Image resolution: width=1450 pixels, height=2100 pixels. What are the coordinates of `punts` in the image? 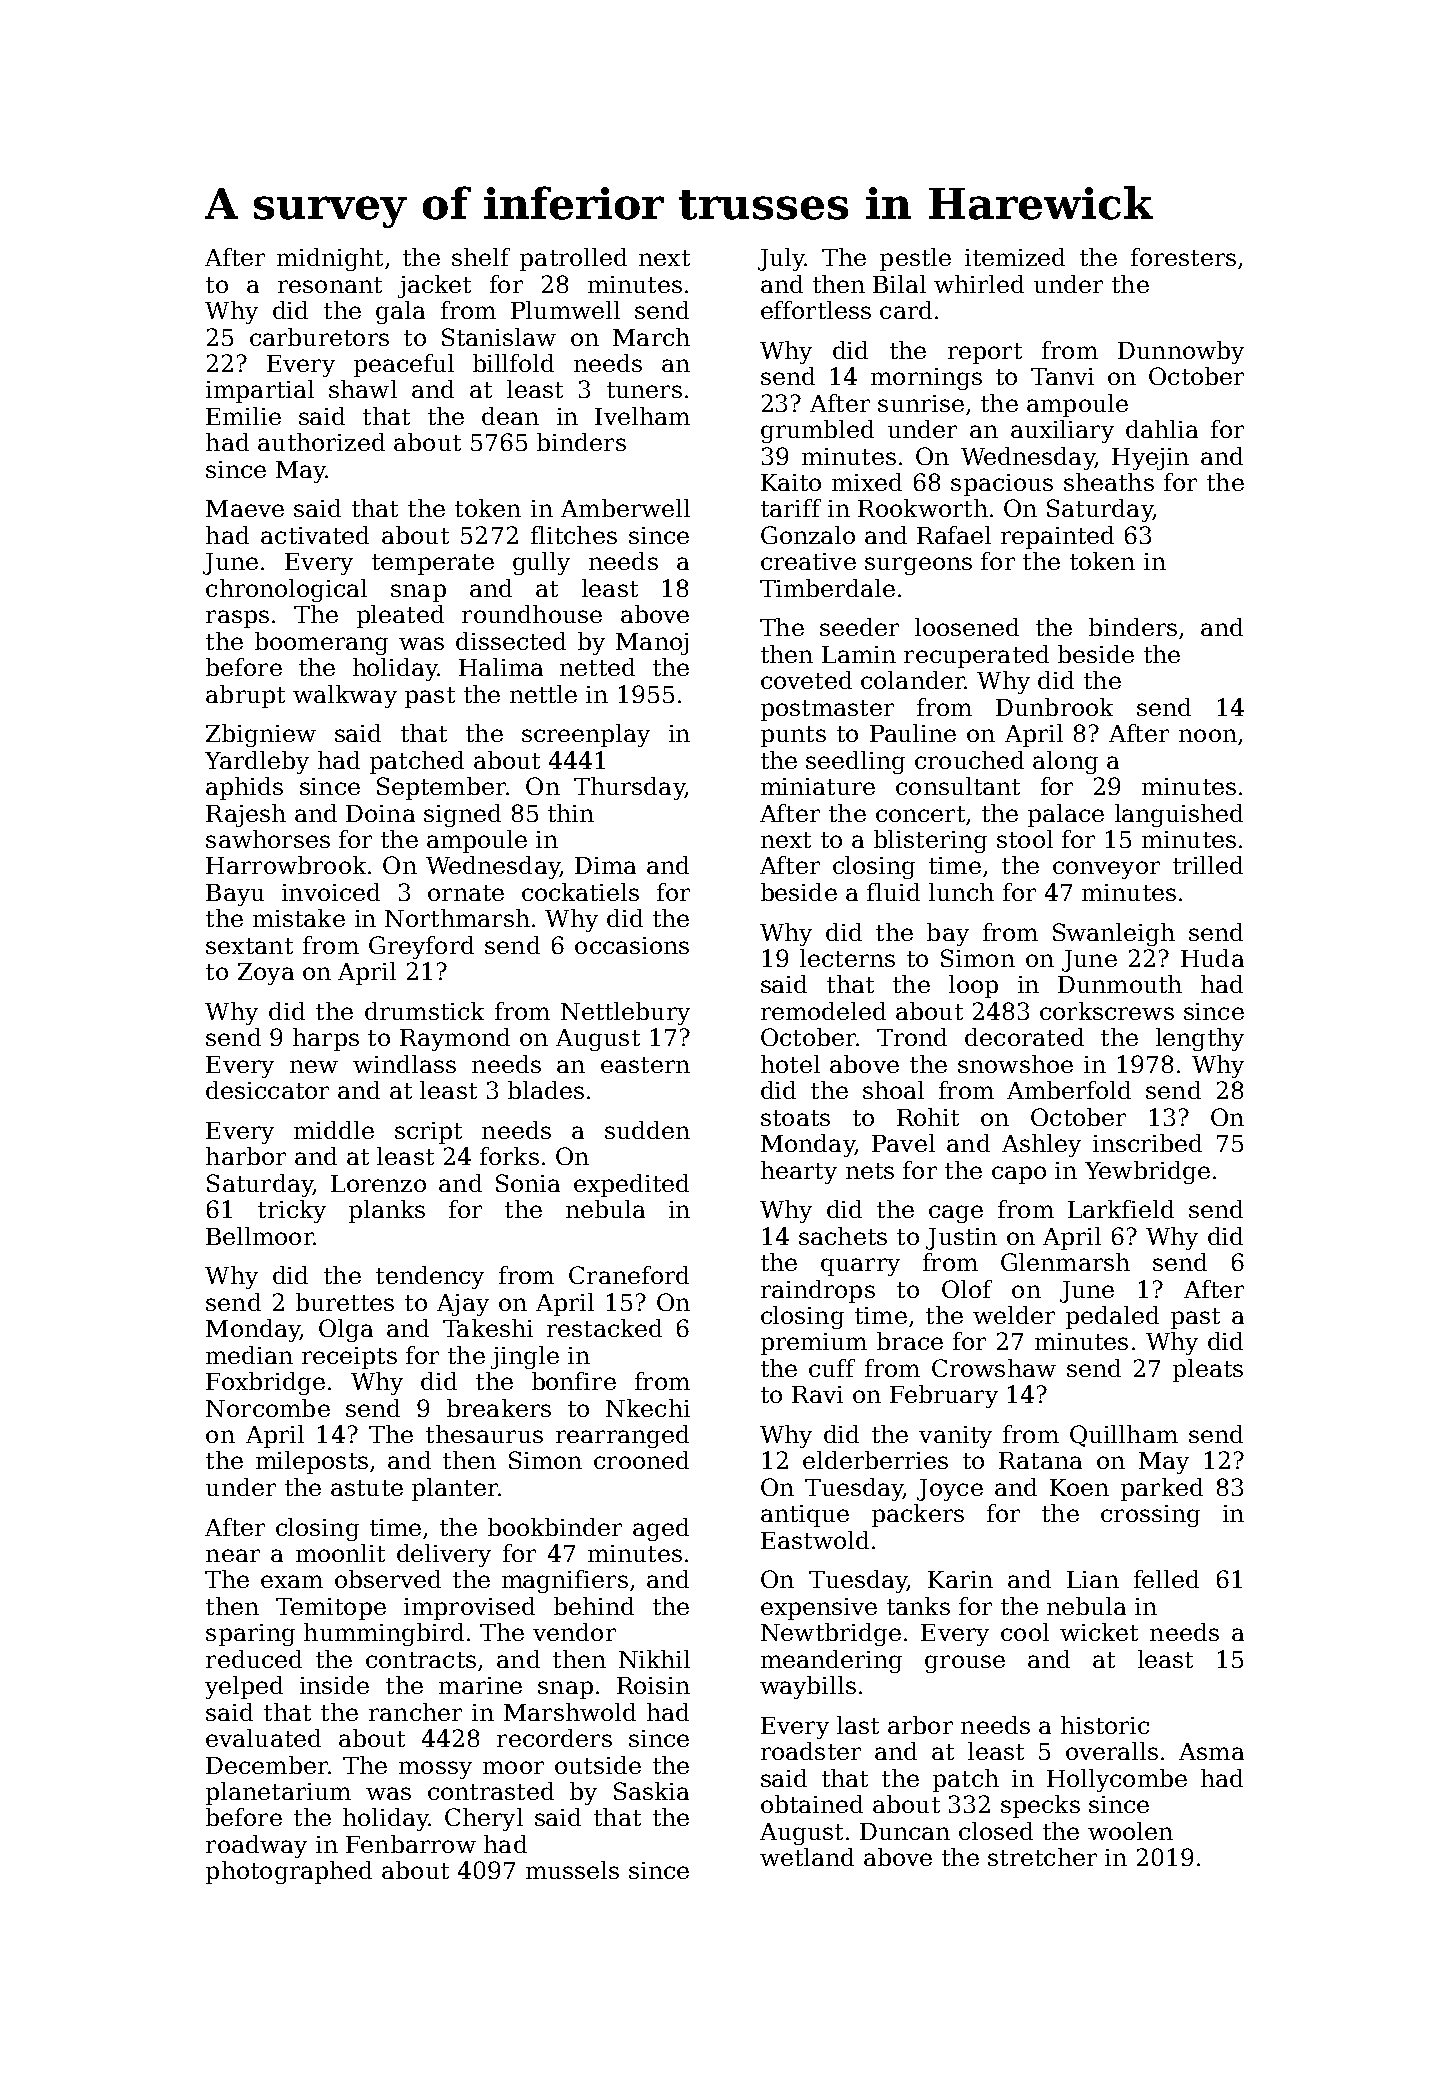 It's located at (793, 736).
